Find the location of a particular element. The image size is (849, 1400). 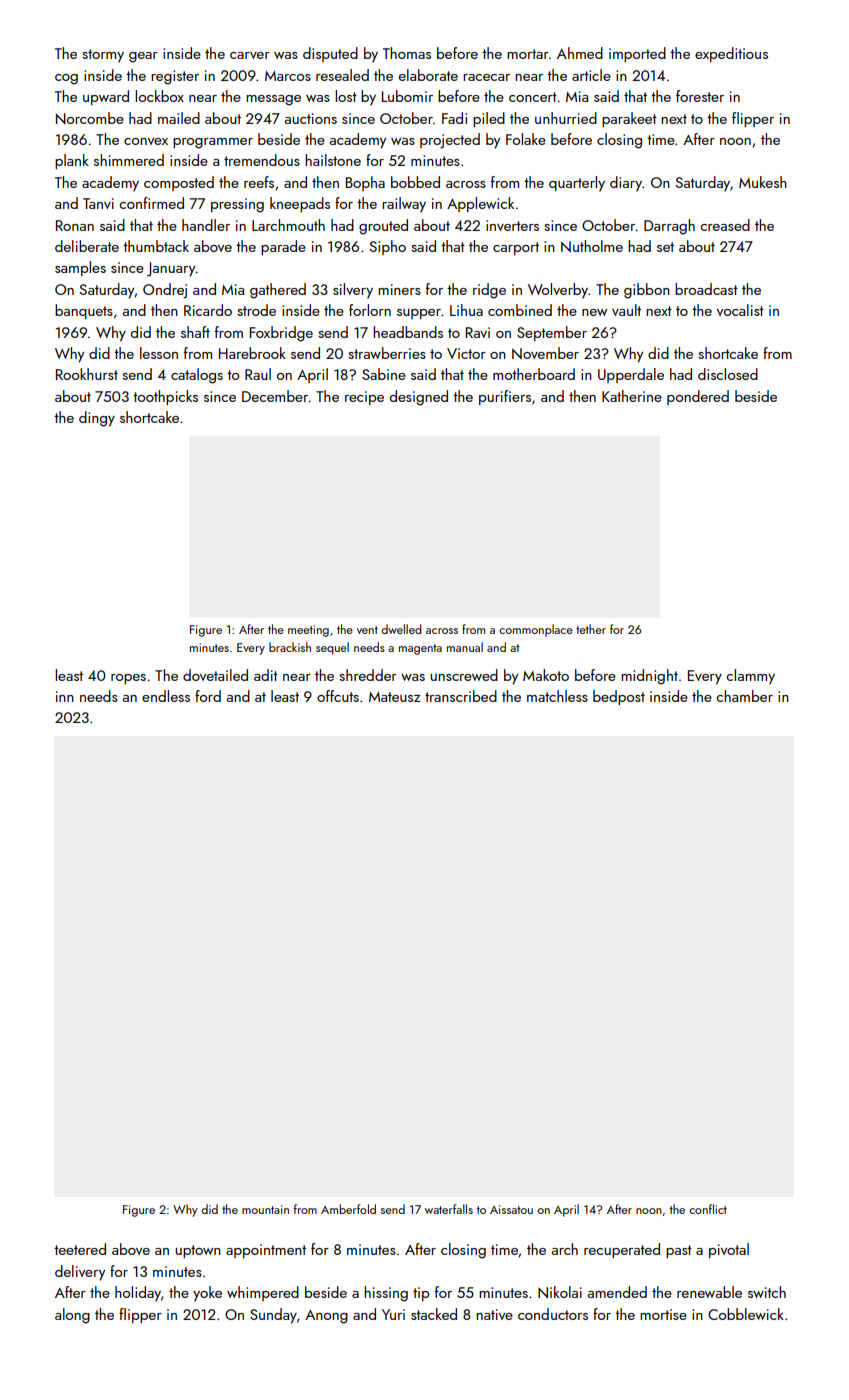

stormy is located at coordinates (103, 56).
